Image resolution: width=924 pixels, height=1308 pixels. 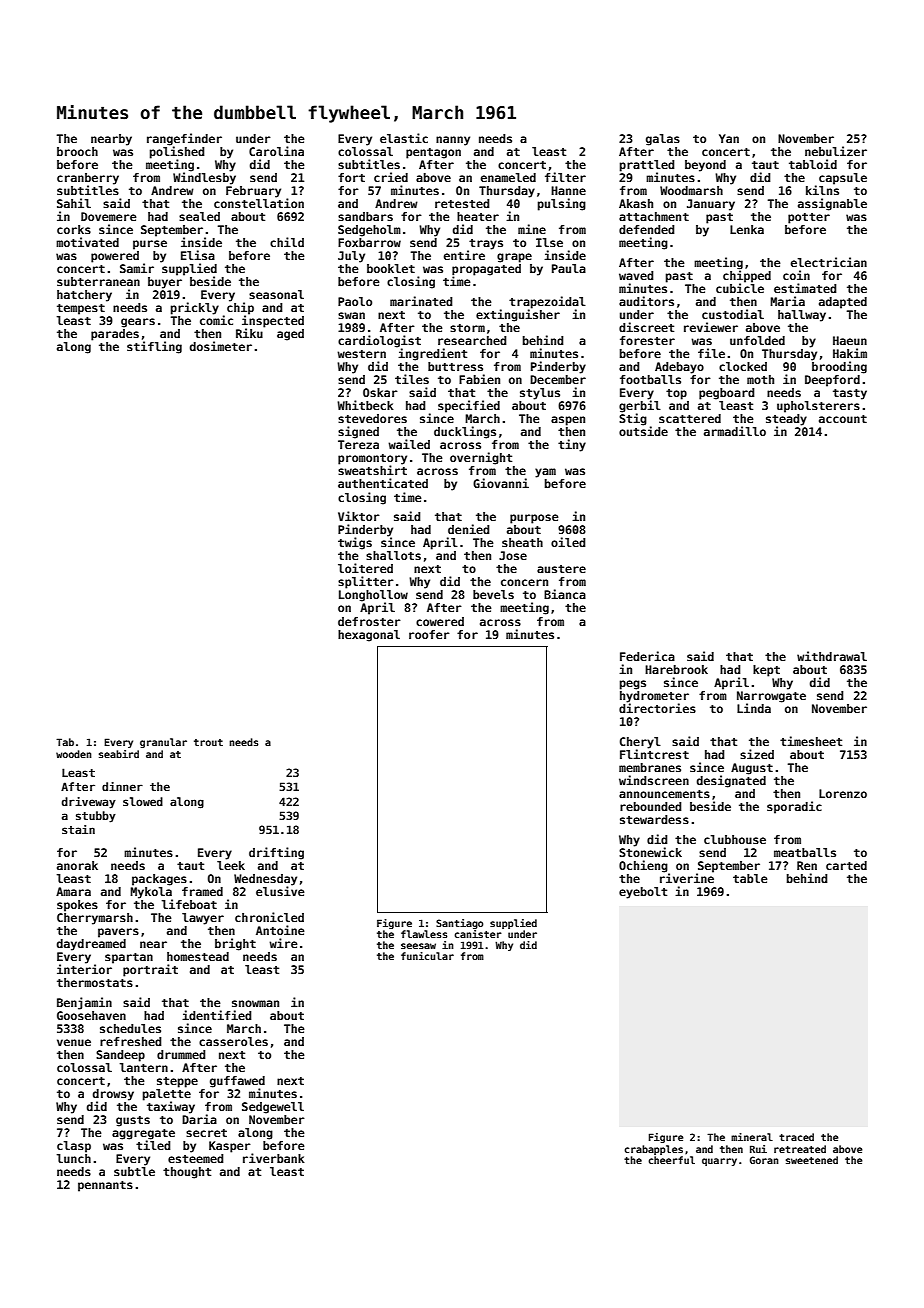 What do you see at coordinates (735, 431) in the screenshot?
I see `armadillo` at bounding box center [735, 431].
